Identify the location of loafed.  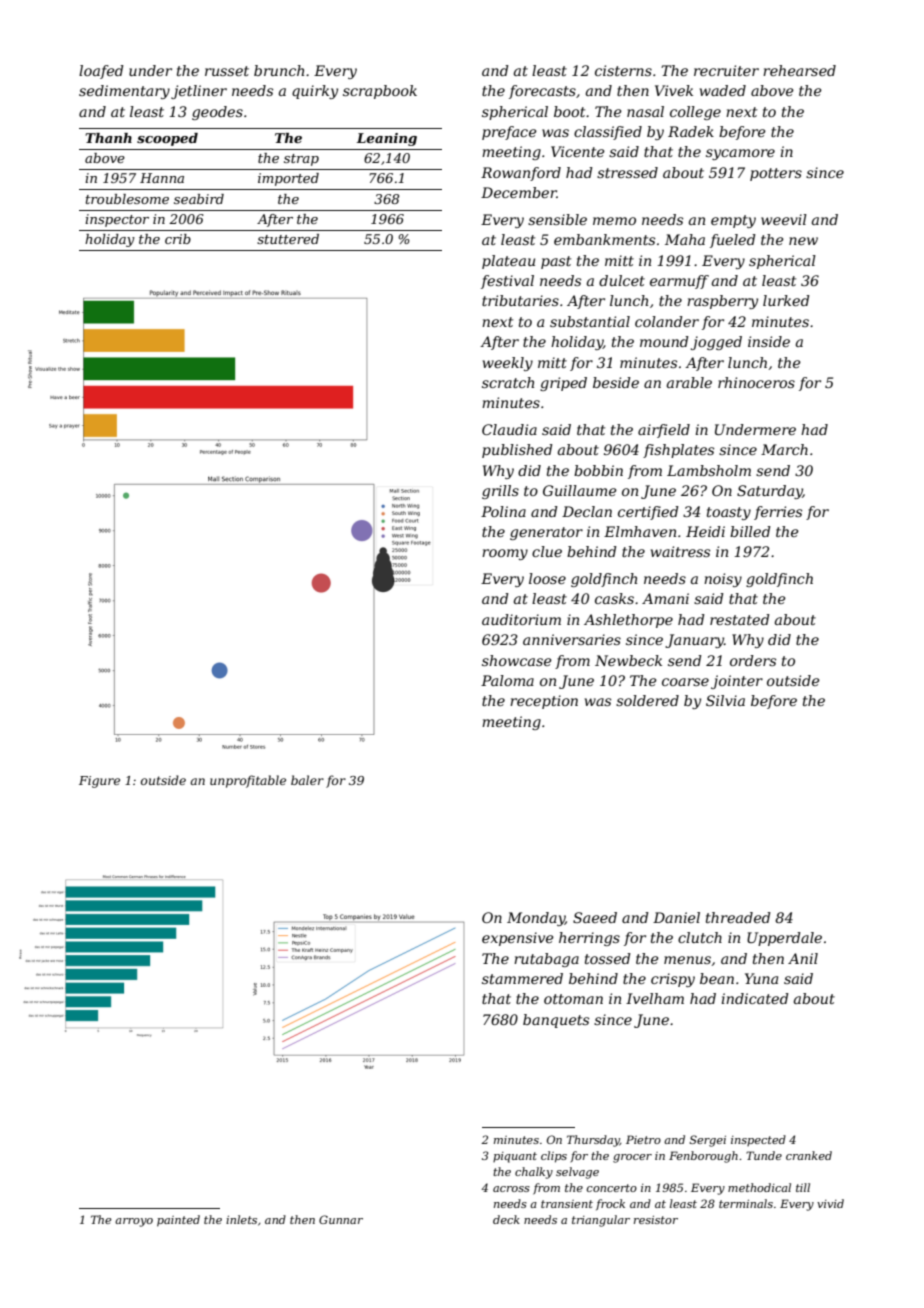
(101, 72).
